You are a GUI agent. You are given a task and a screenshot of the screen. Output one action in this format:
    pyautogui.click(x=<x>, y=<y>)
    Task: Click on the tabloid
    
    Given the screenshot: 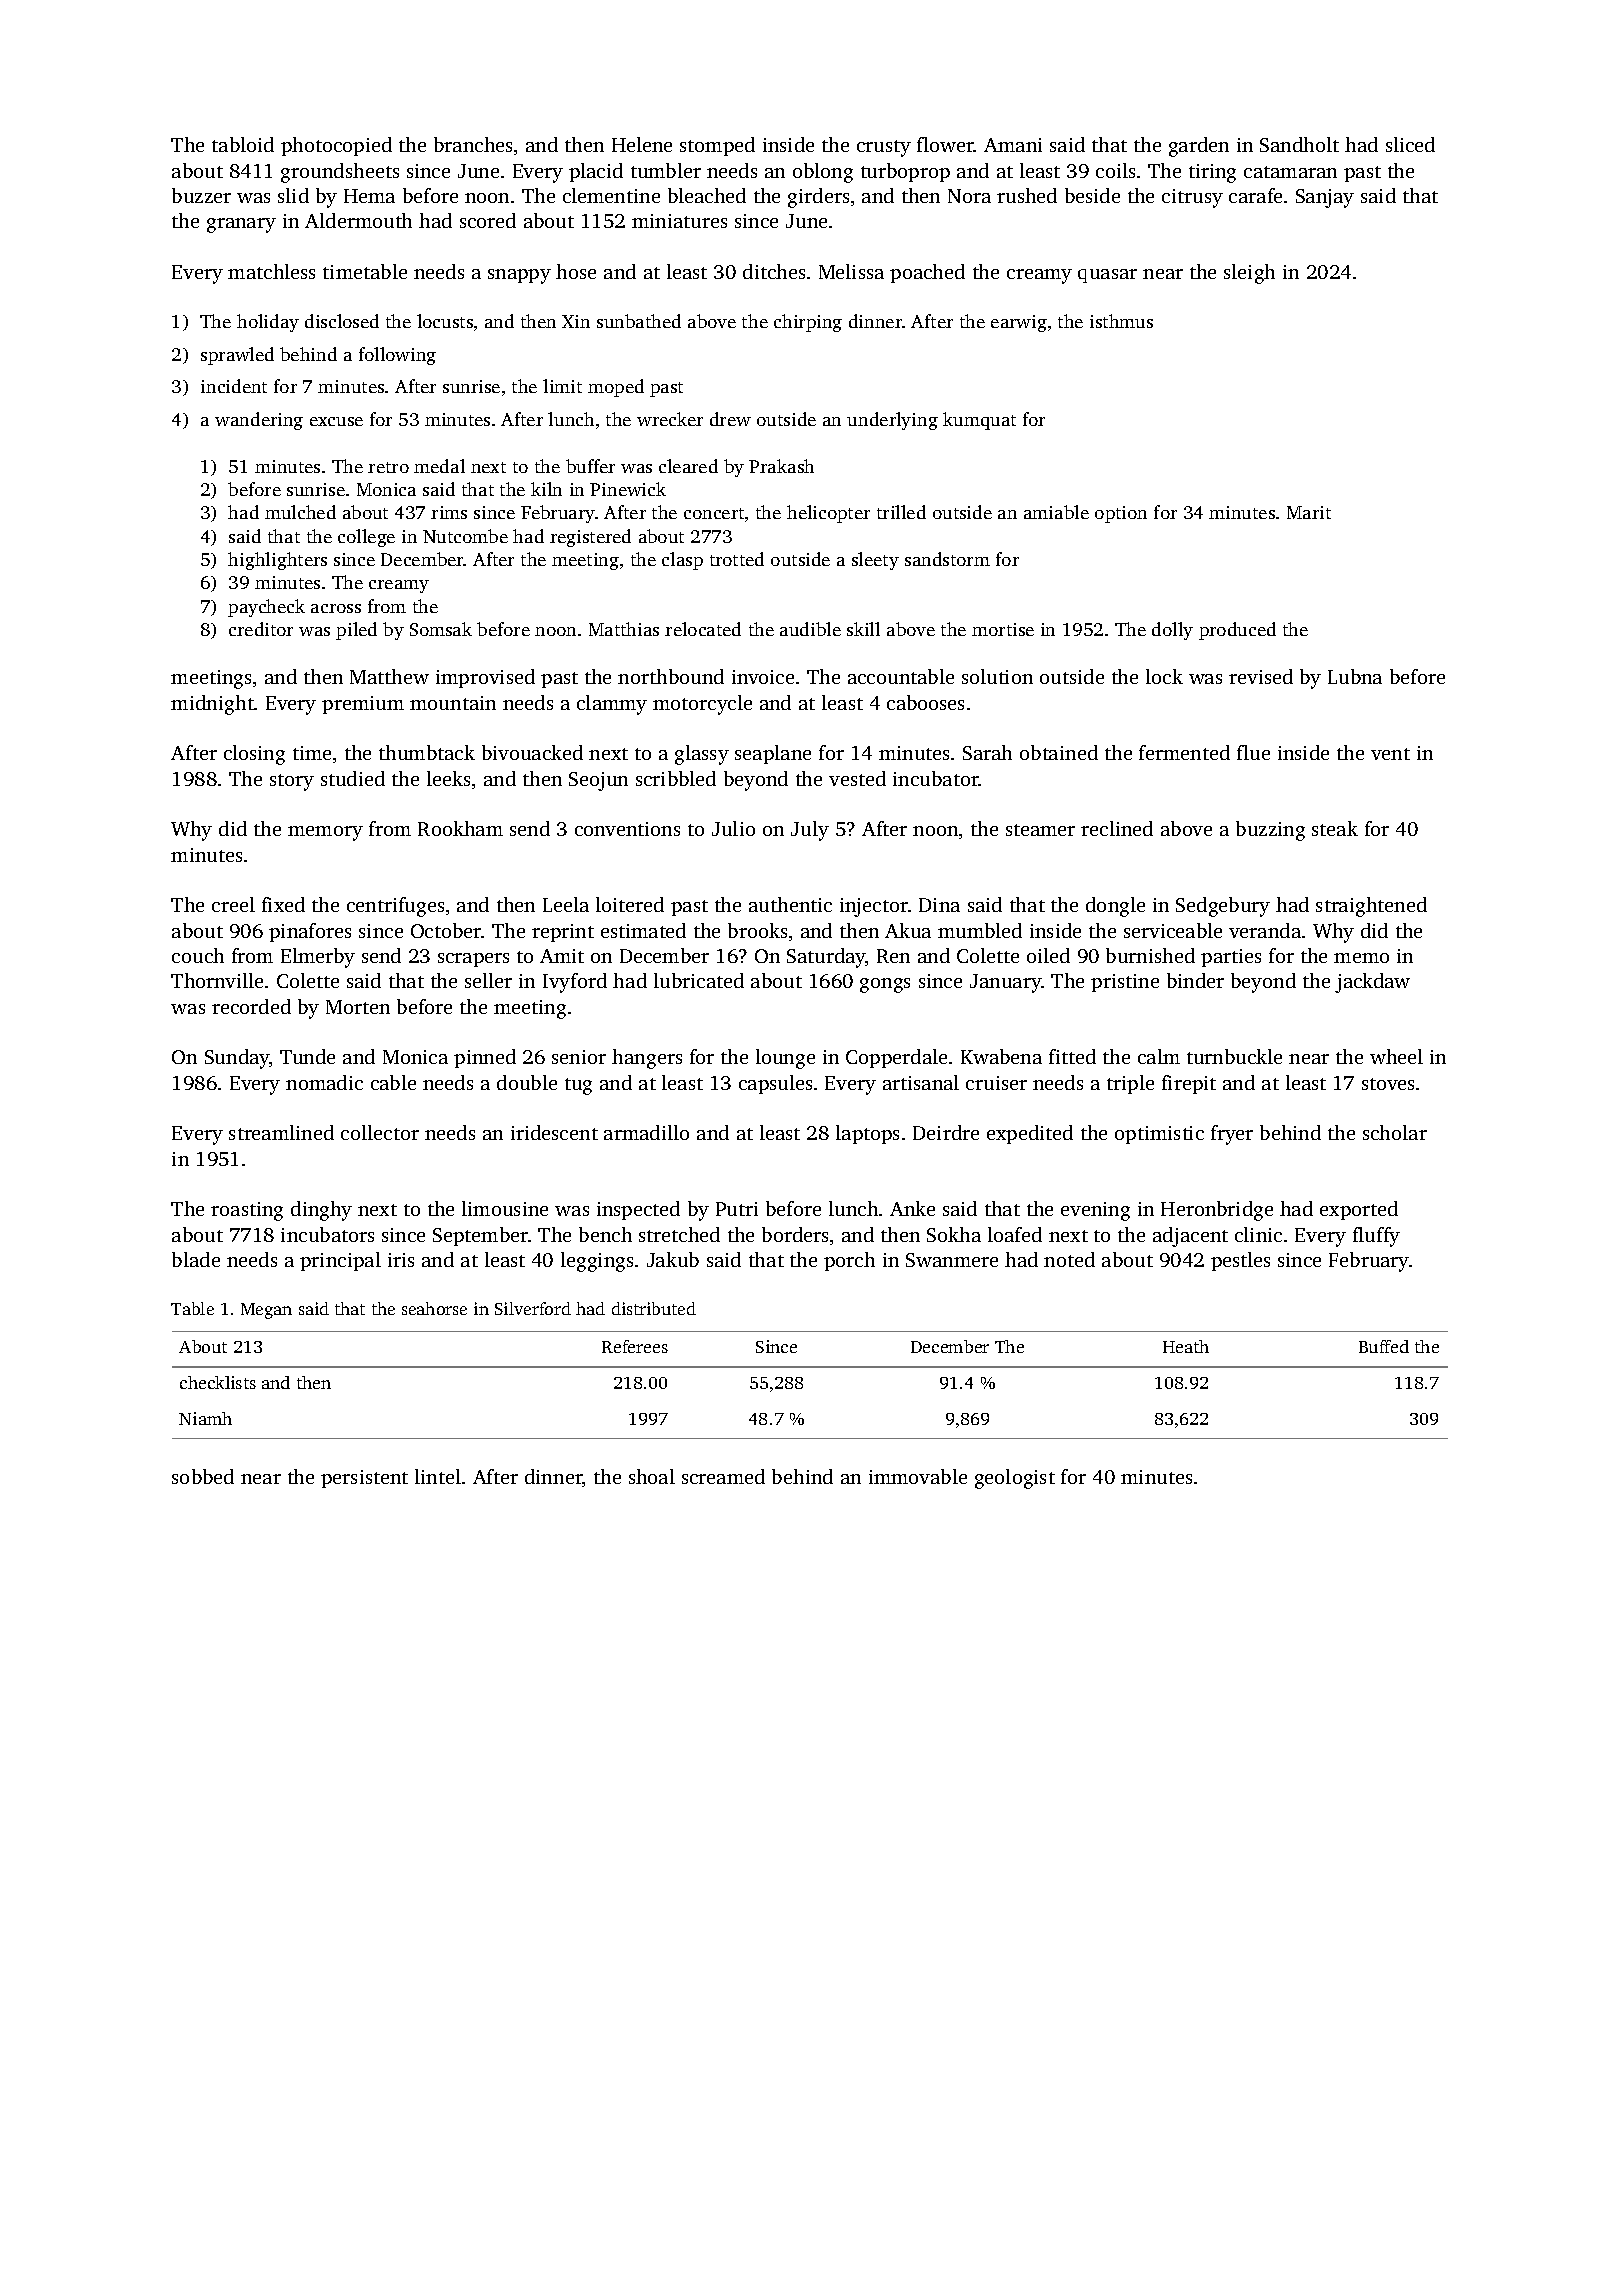 What is the action you would take?
    pyautogui.click(x=243, y=144)
